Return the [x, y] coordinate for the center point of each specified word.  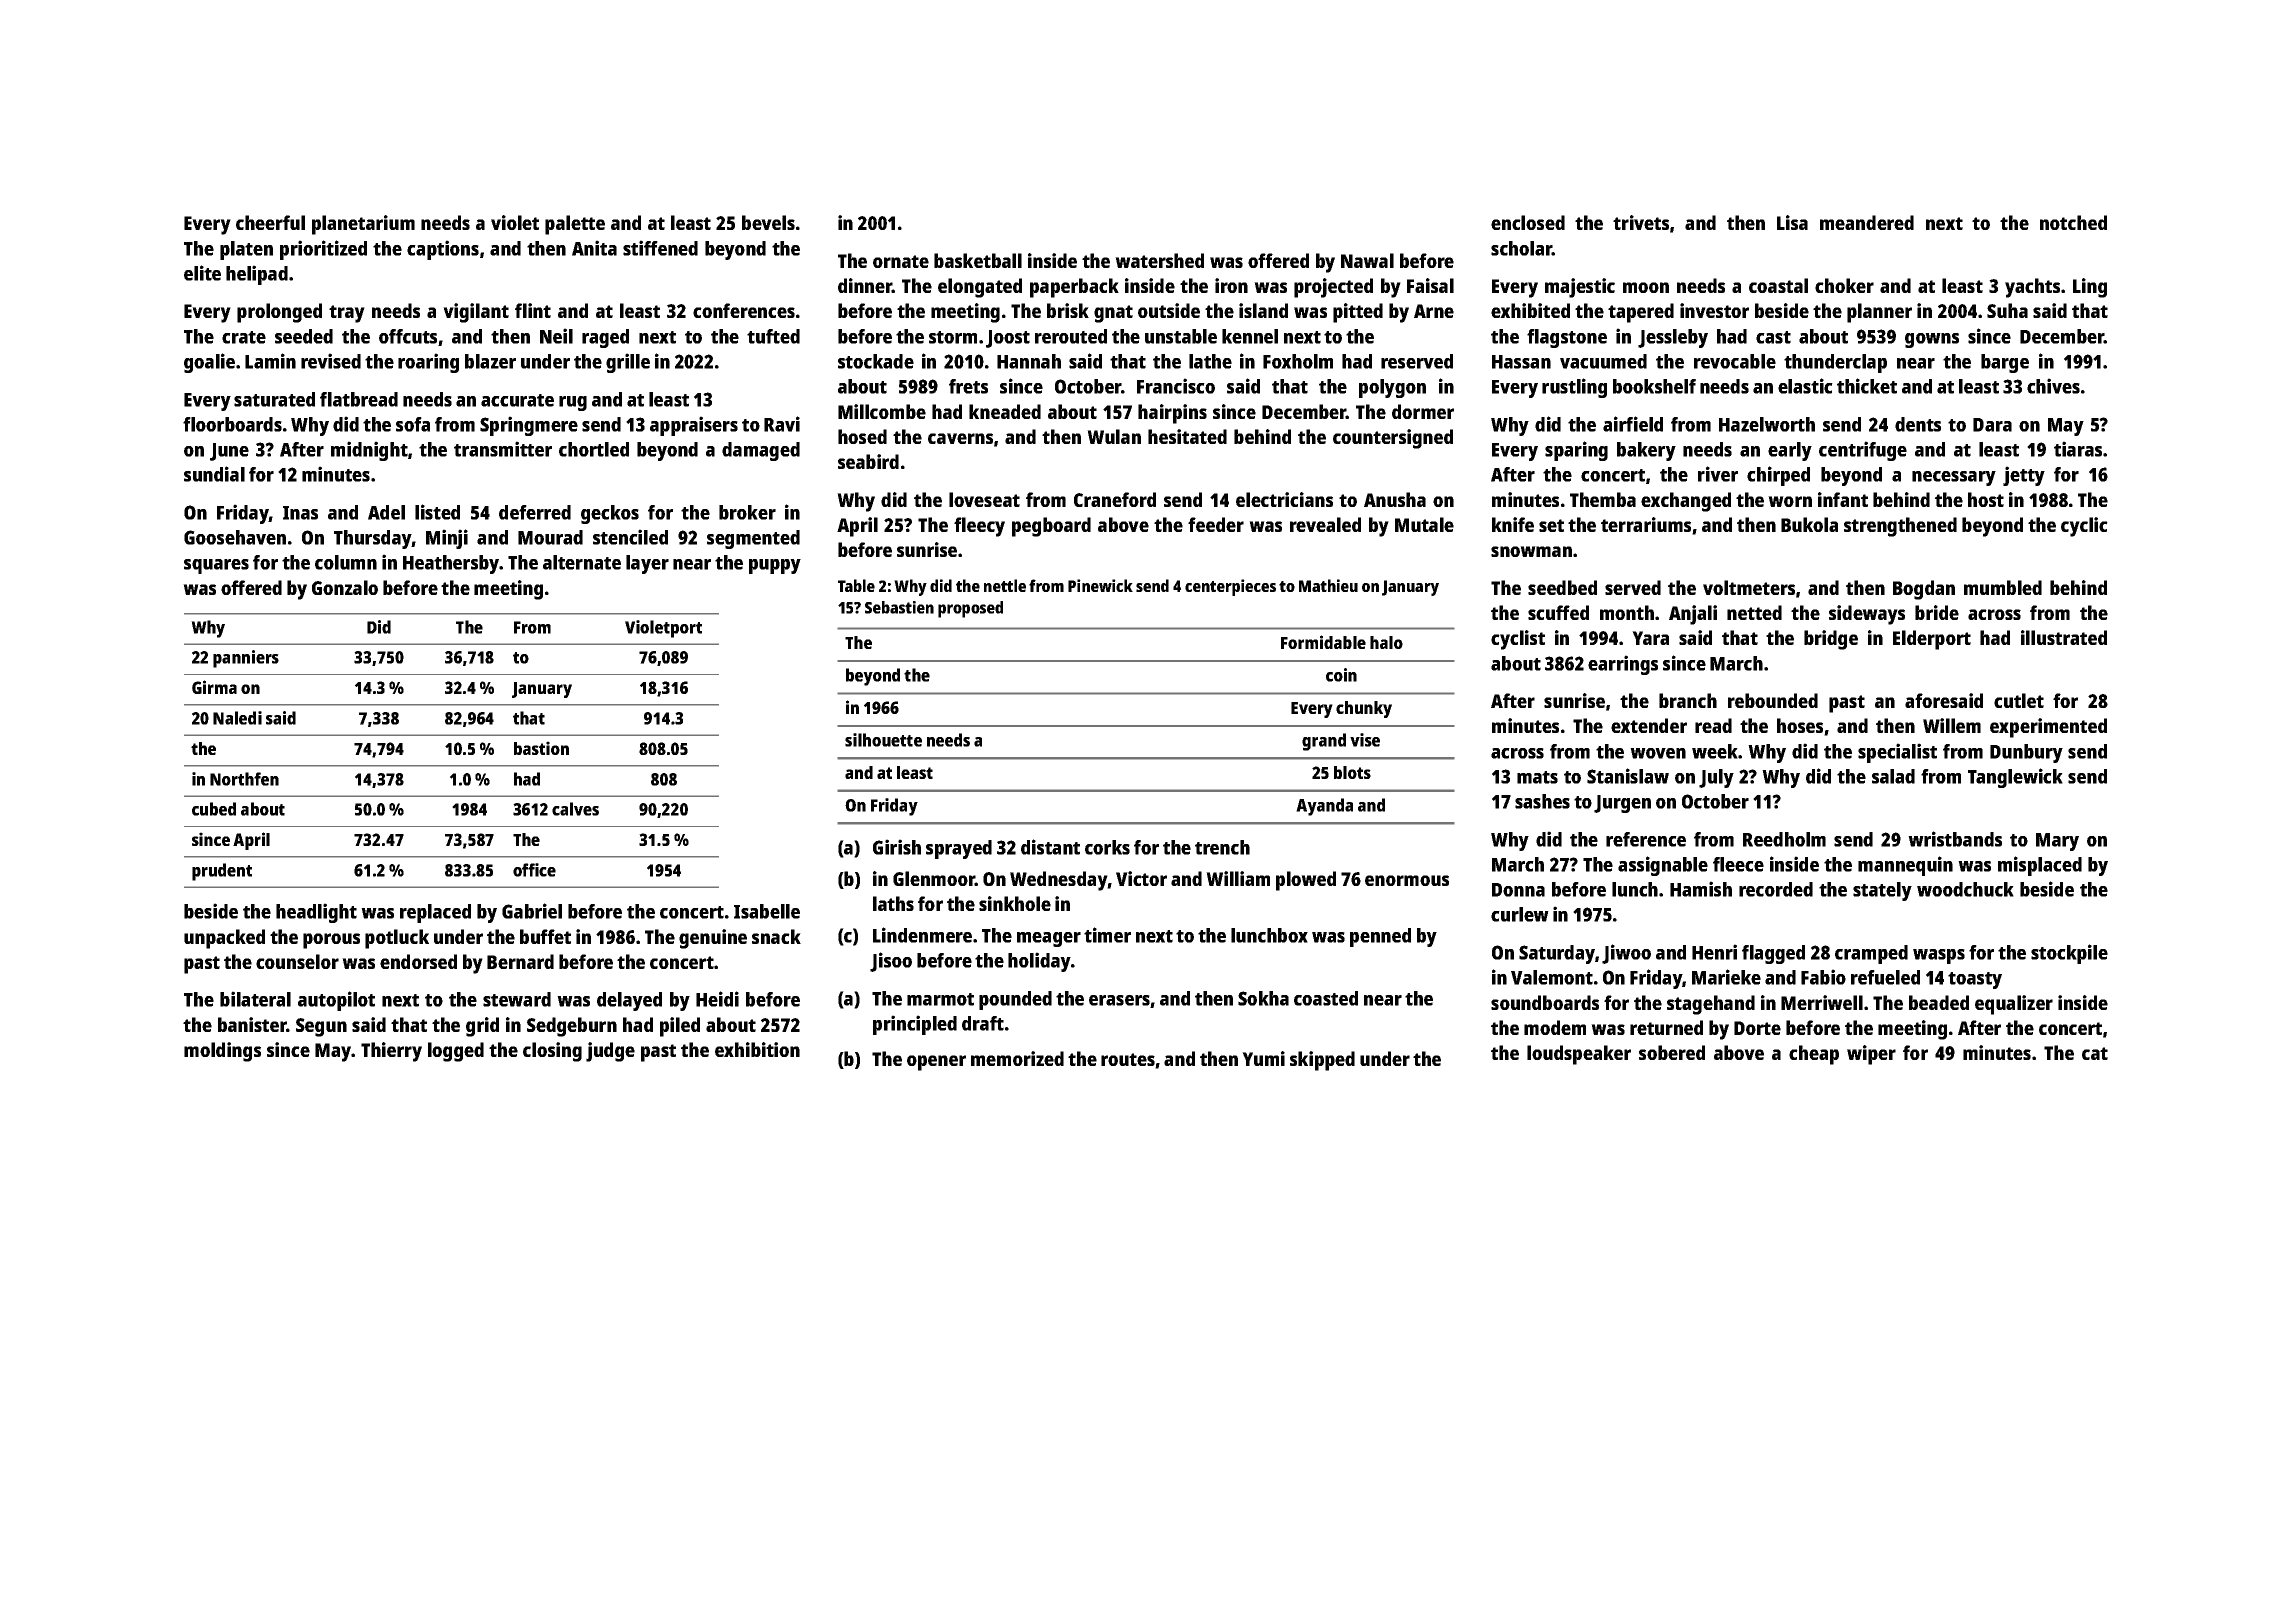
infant [1843, 499]
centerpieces [1230, 587]
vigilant [476, 313]
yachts [2032, 288]
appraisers [694, 426]
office [534, 870]
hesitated [1187, 436]
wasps [1939, 956]
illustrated [2064, 637]
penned [1380, 937]
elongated [980, 288]
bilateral [255, 999]
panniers [246, 659]
